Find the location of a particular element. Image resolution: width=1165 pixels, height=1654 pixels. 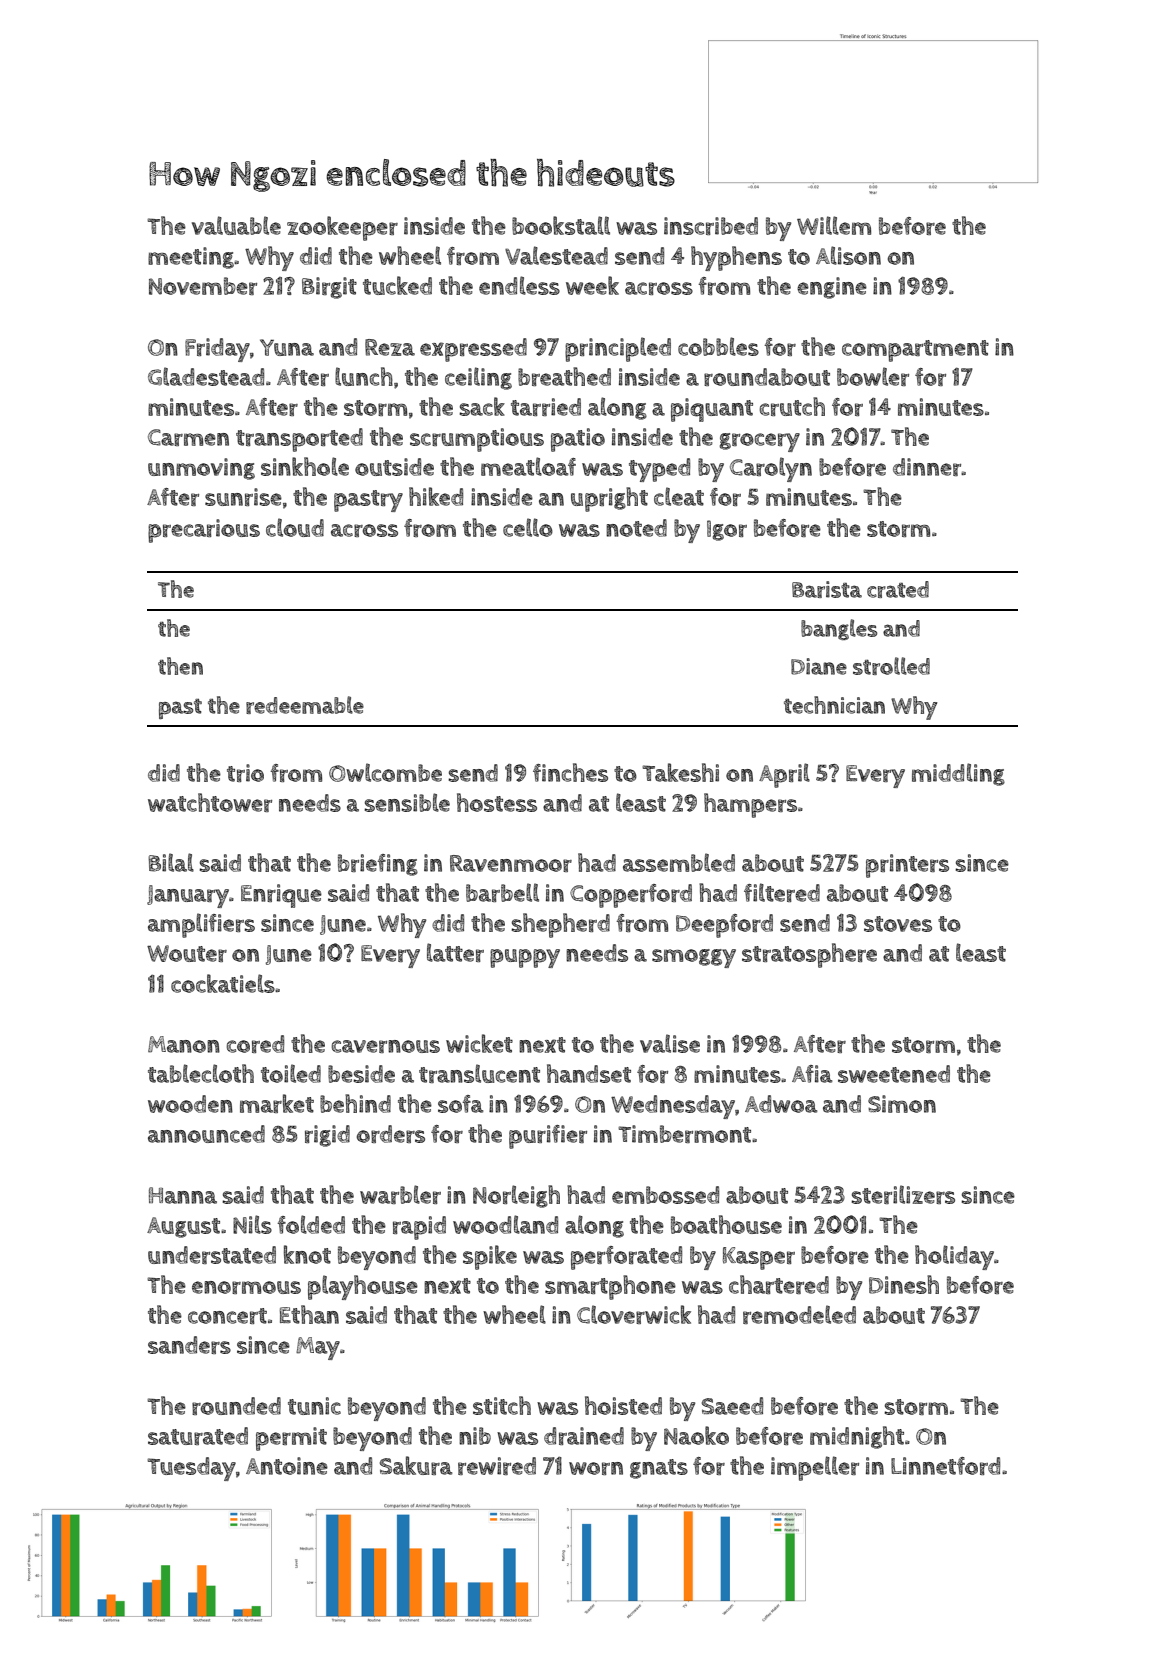

Takeshi is located at coordinates (680, 772).
